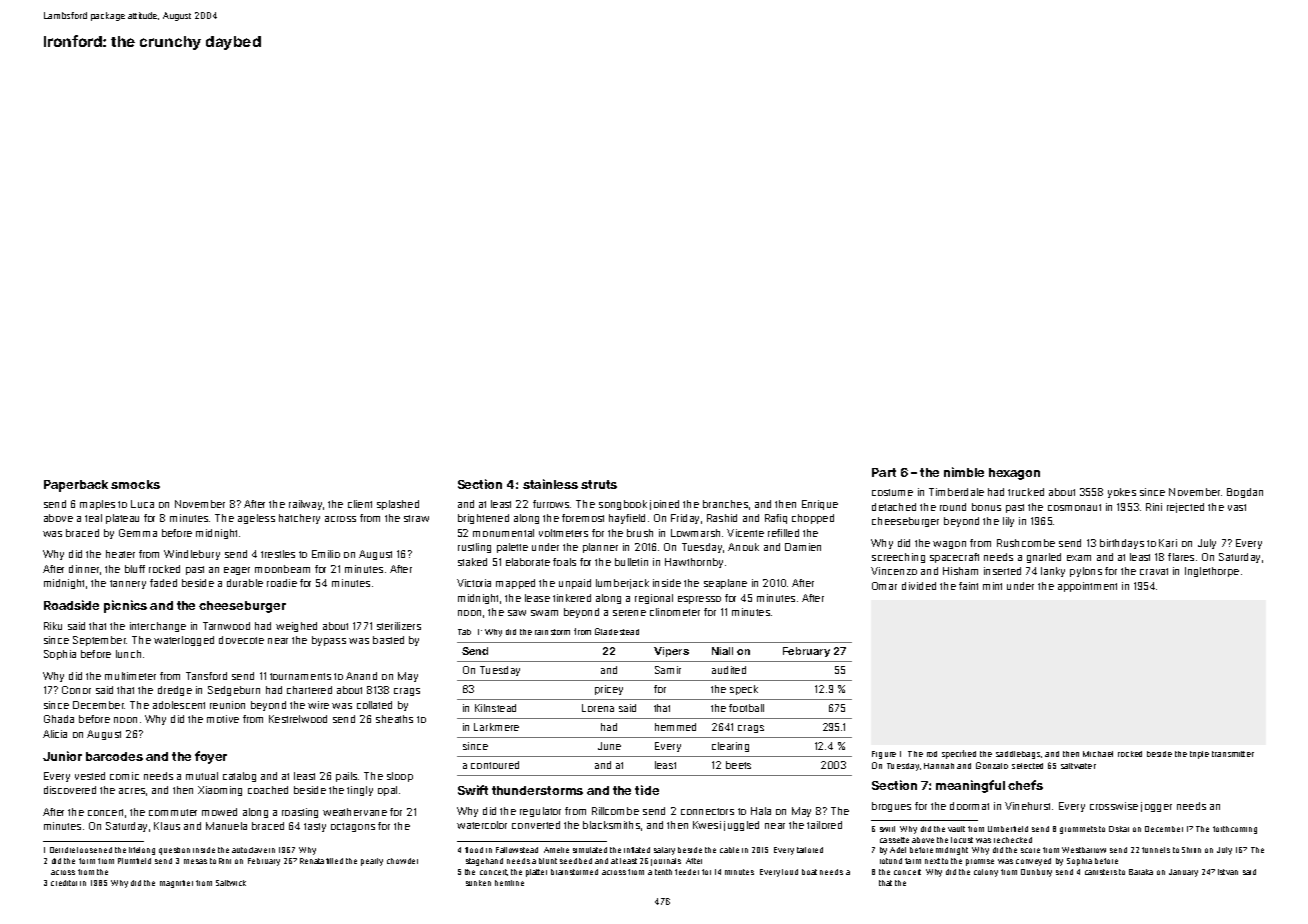 Image resolution: width=1308 pixels, height=924 pixels. I want to click on dredge, so click(175, 691).
